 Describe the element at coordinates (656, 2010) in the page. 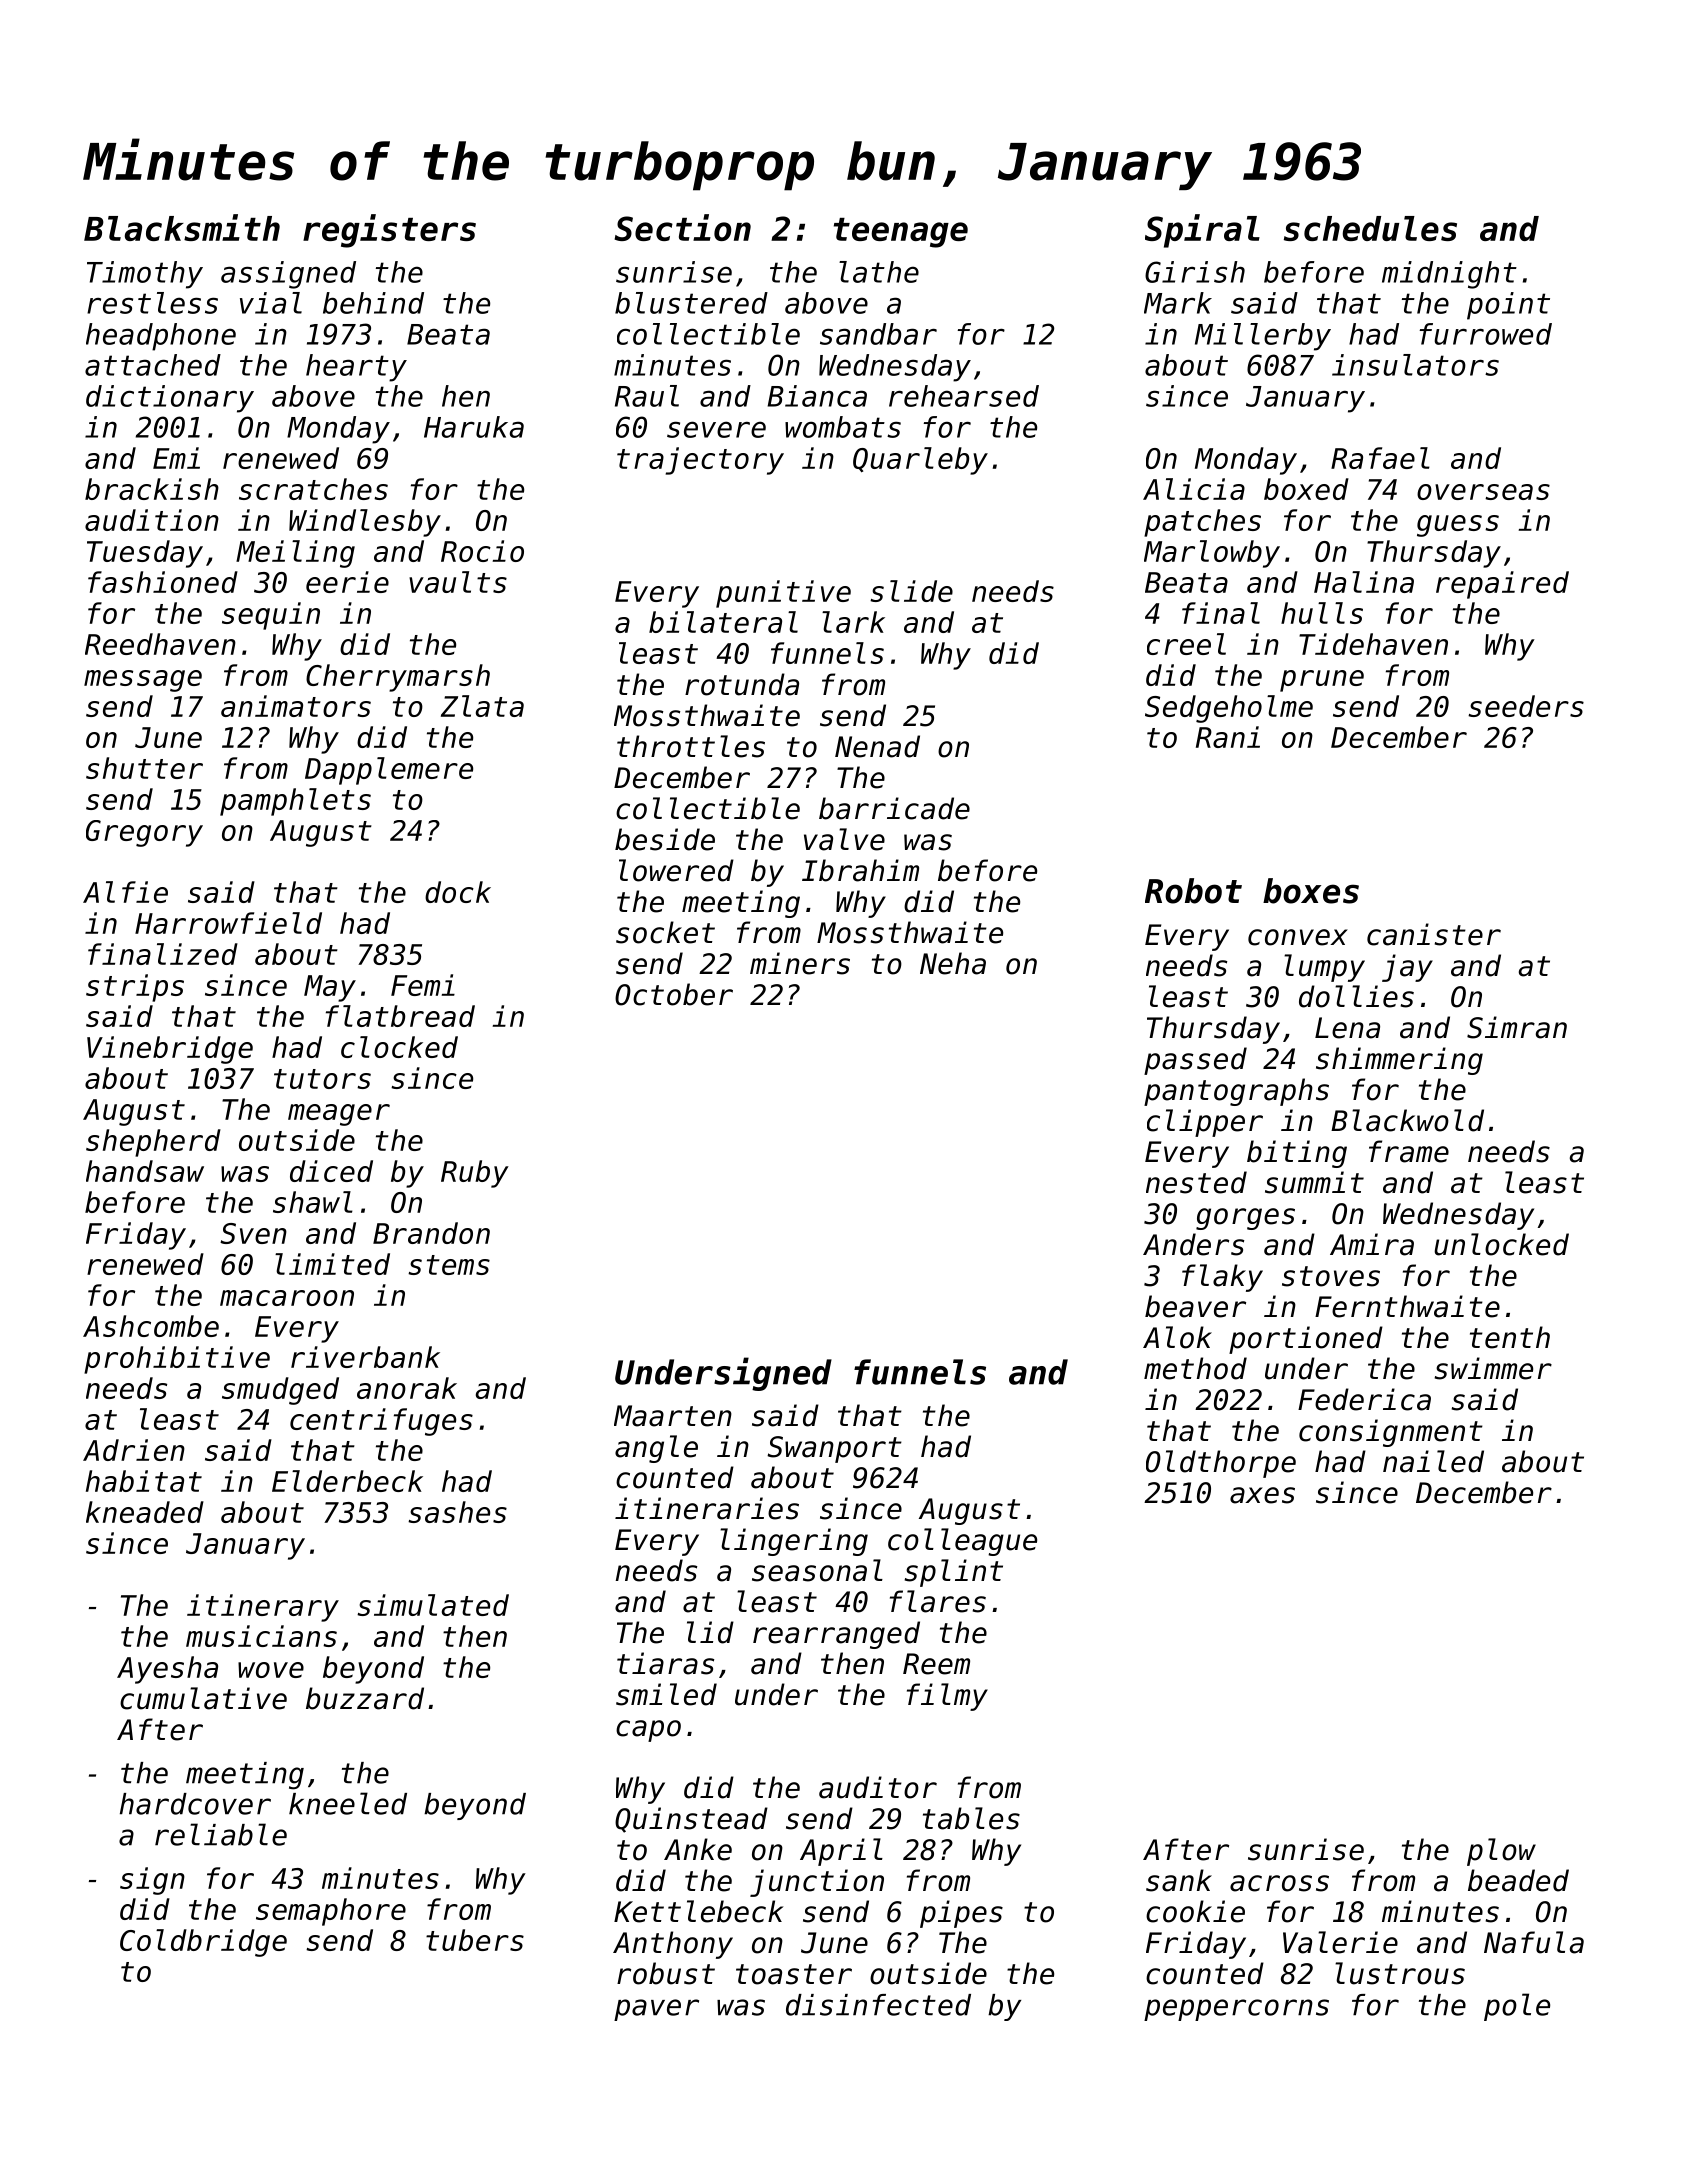

I see `paver` at that location.
